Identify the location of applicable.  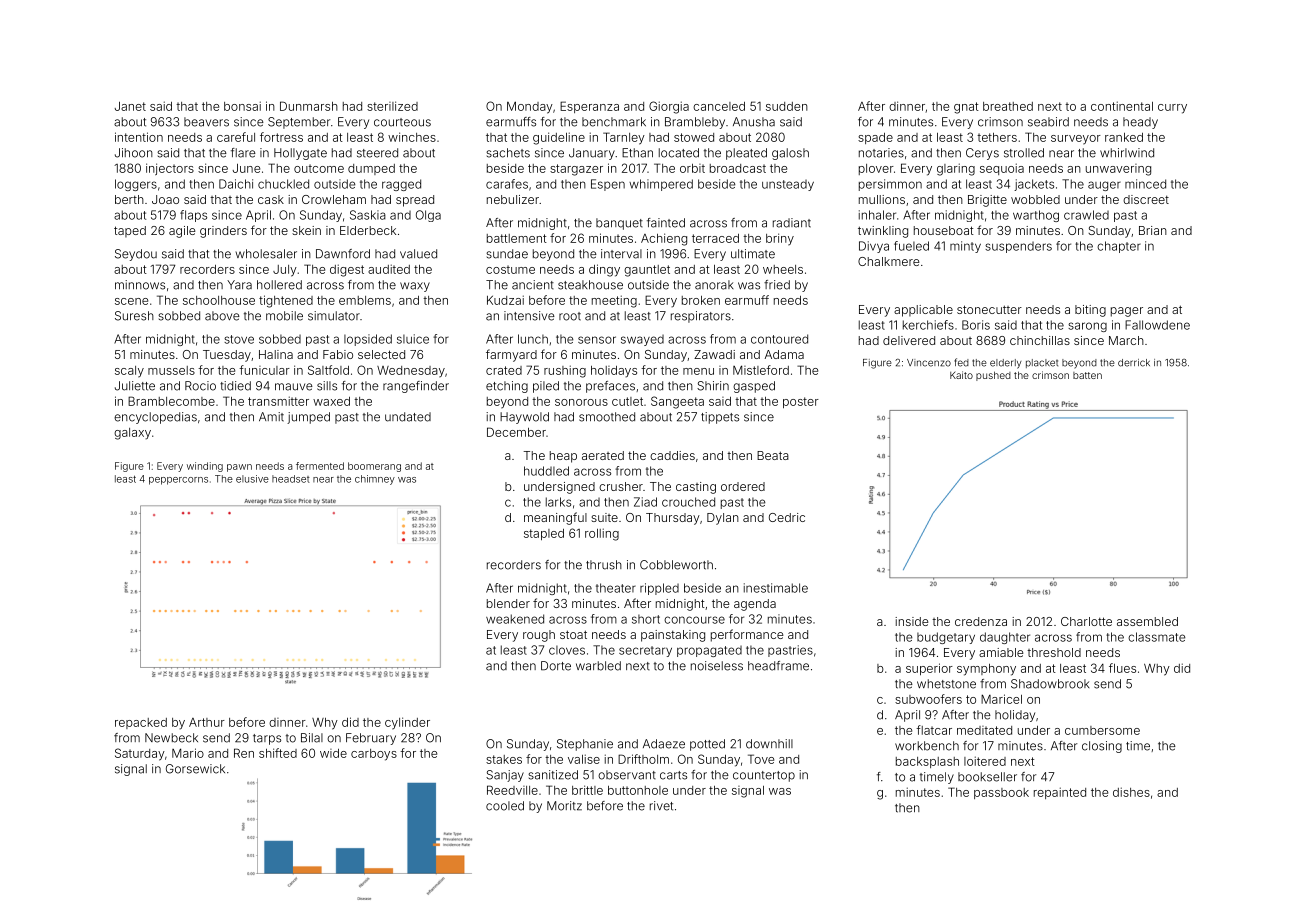
(923, 311).
